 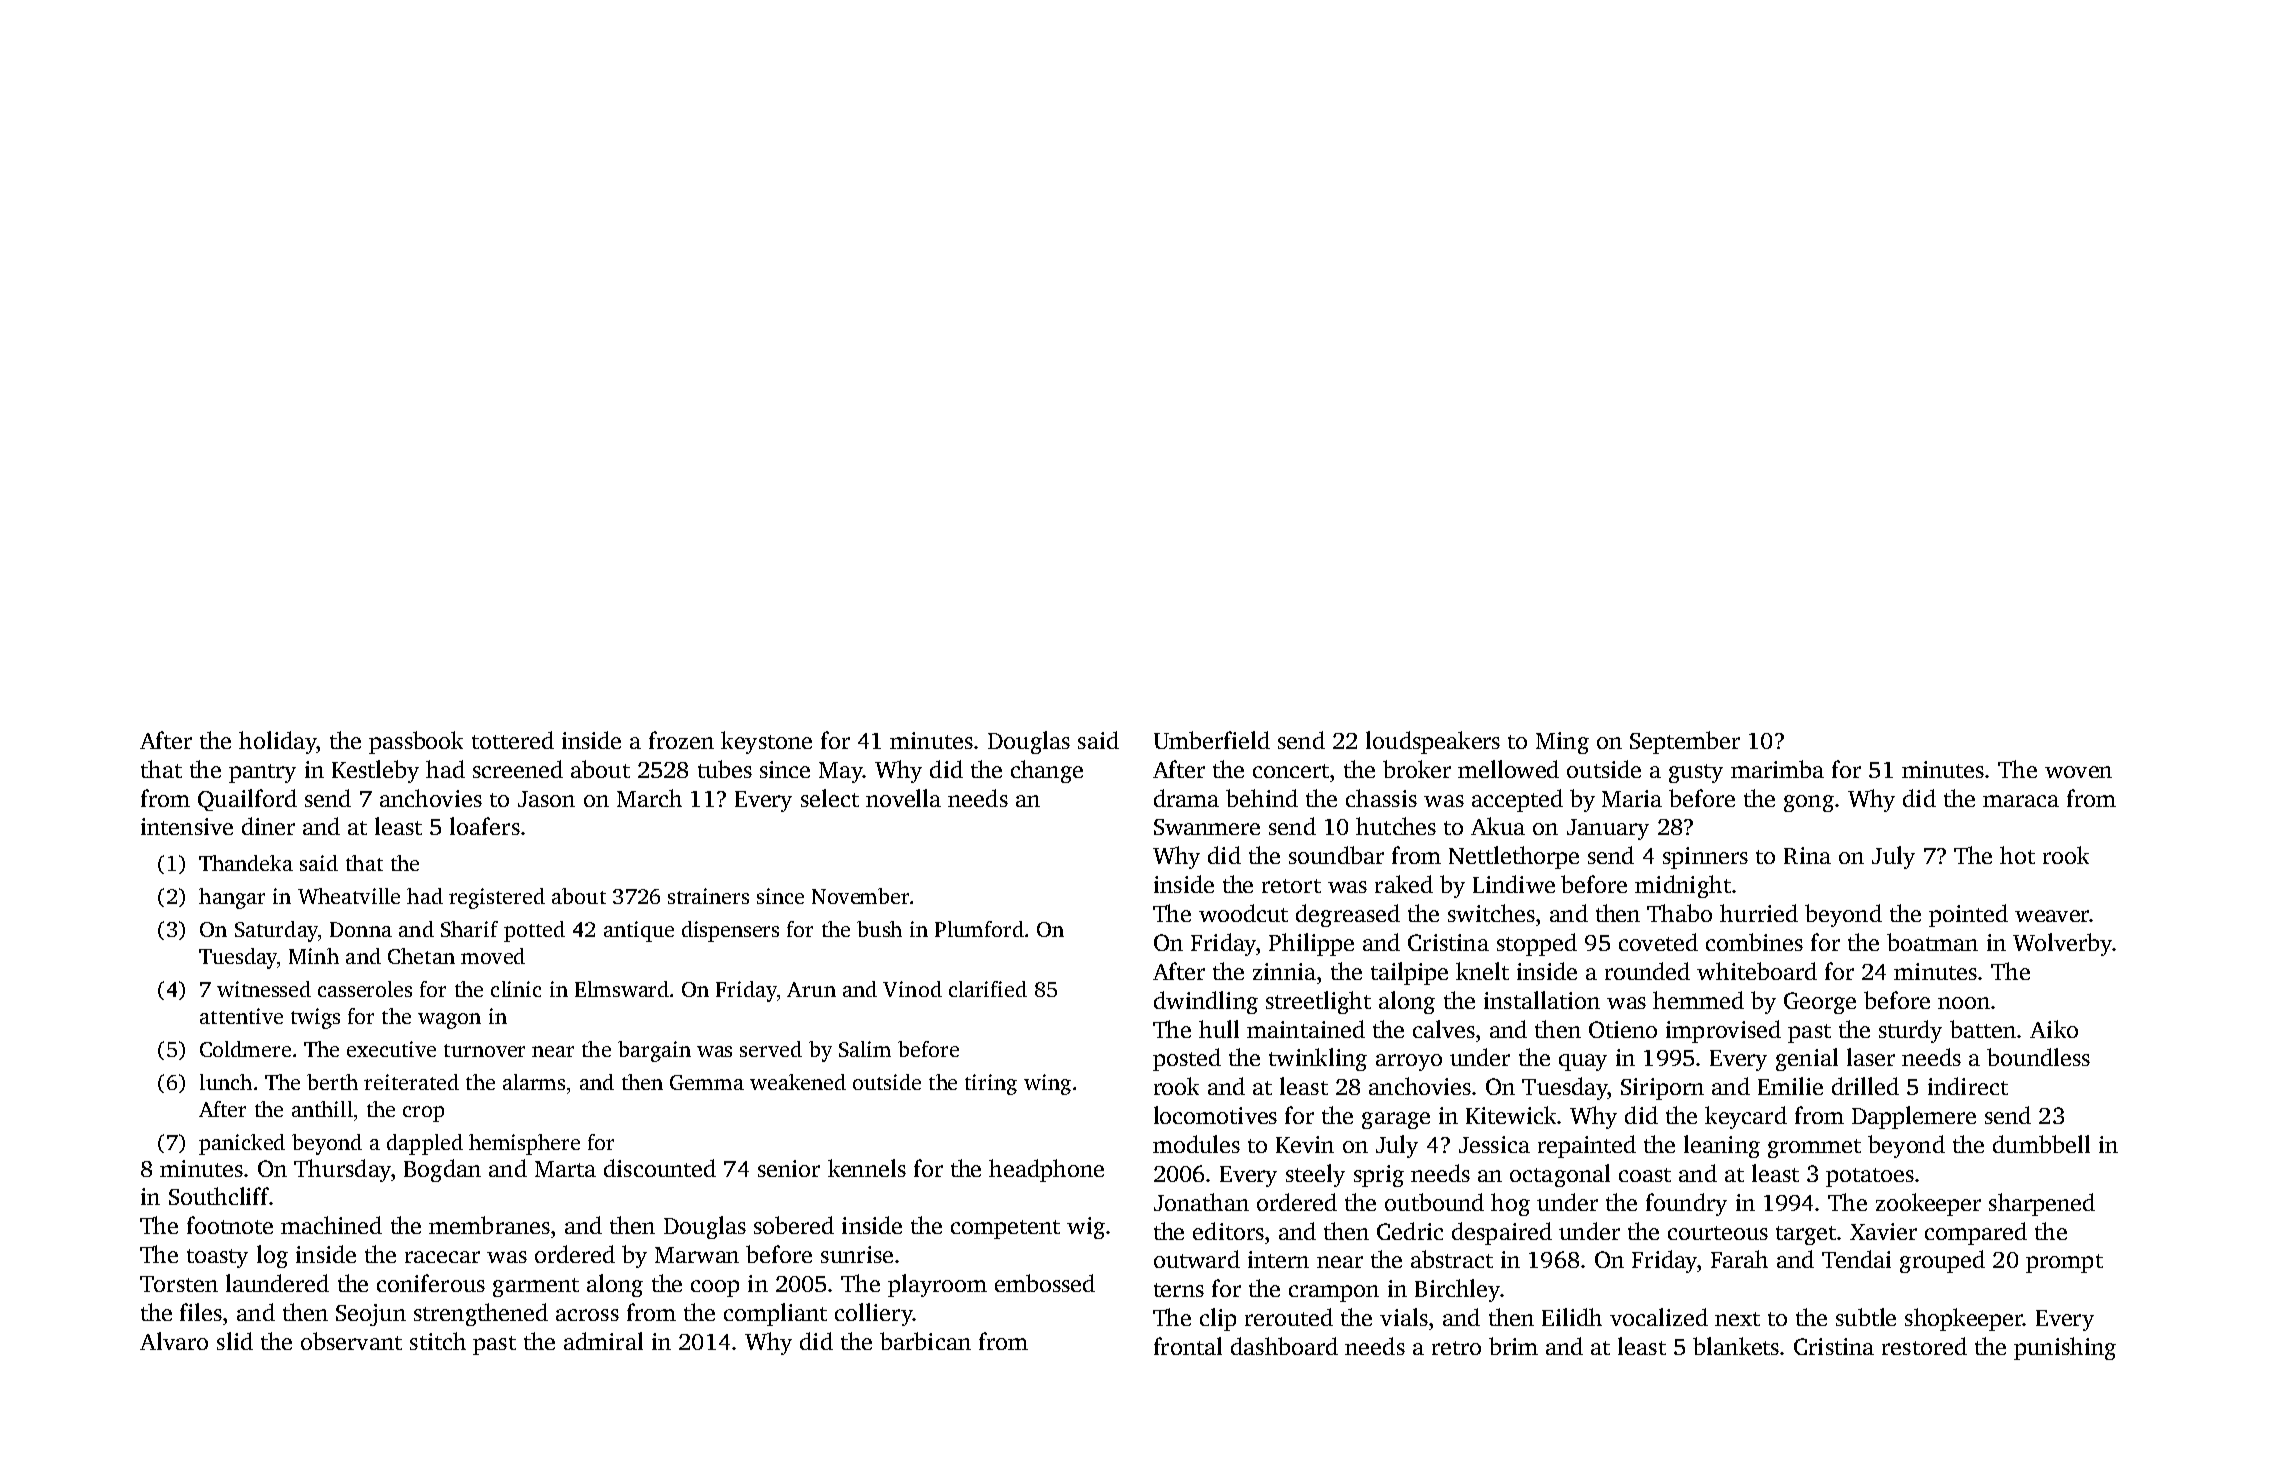 What do you see at coordinates (1284, 971) in the screenshot?
I see `zinnia` at bounding box center [1284, 971].
